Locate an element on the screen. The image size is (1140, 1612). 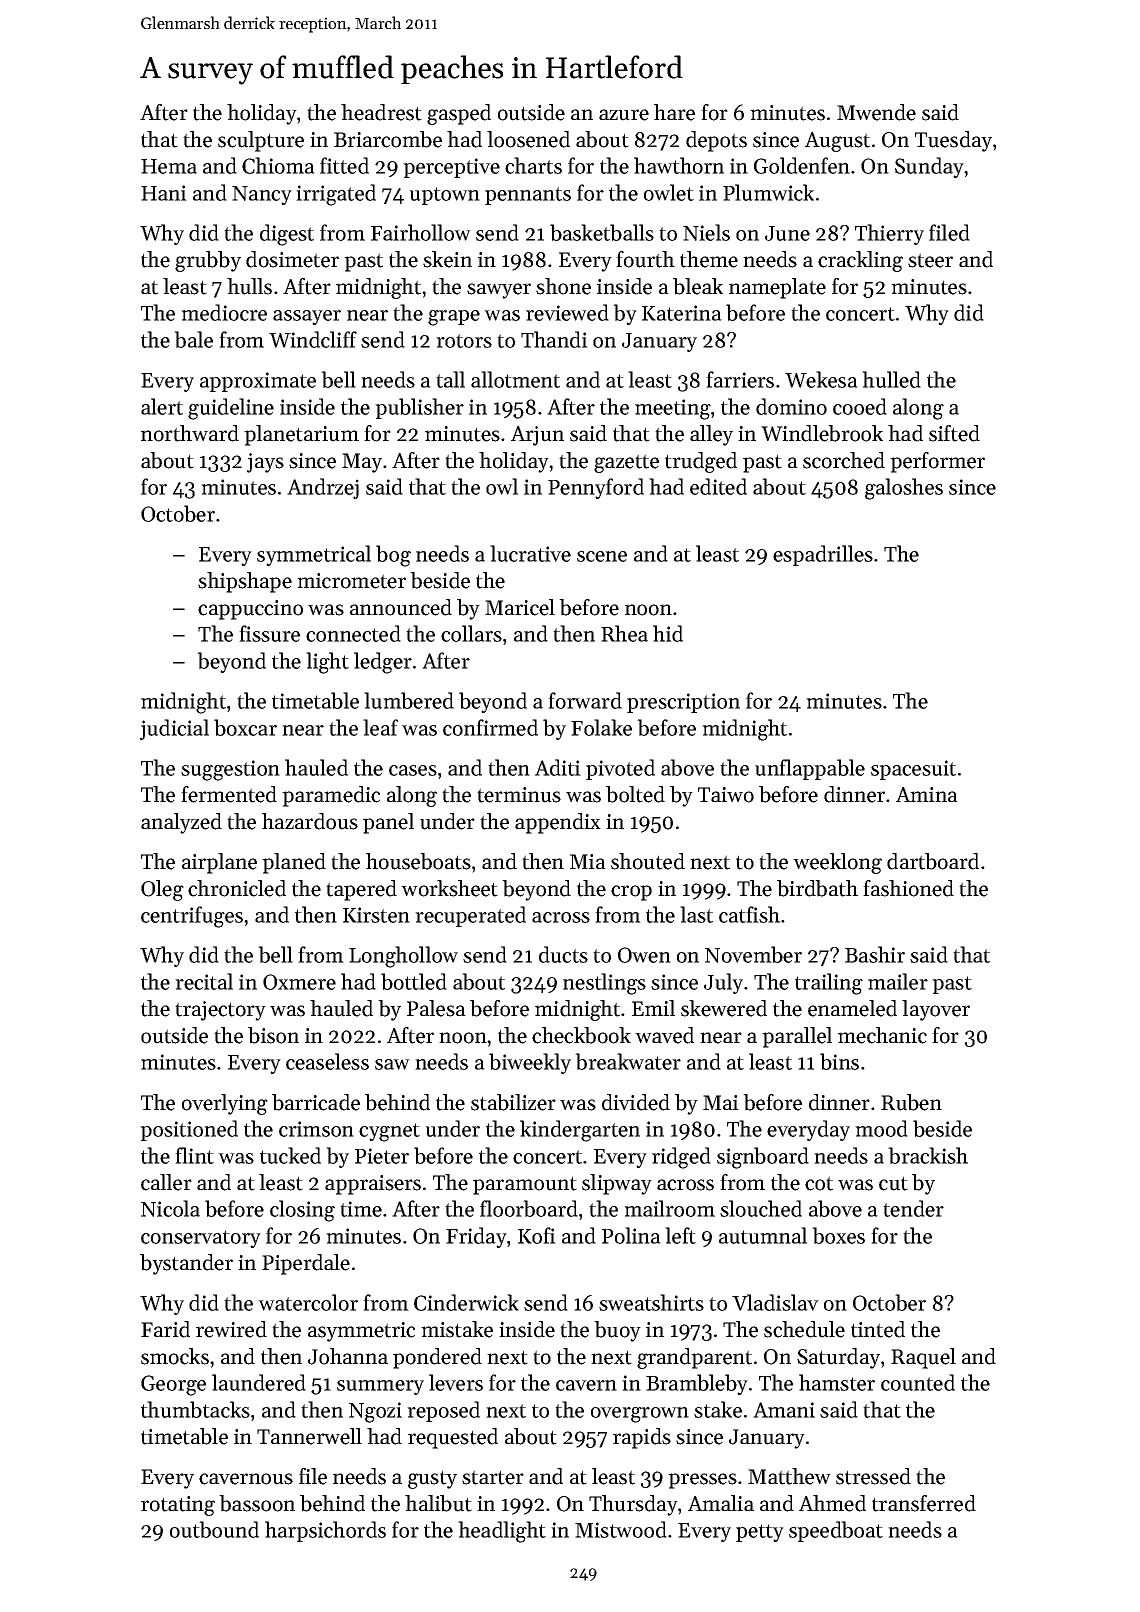
transferred is located at coordinates (924, 1503).
